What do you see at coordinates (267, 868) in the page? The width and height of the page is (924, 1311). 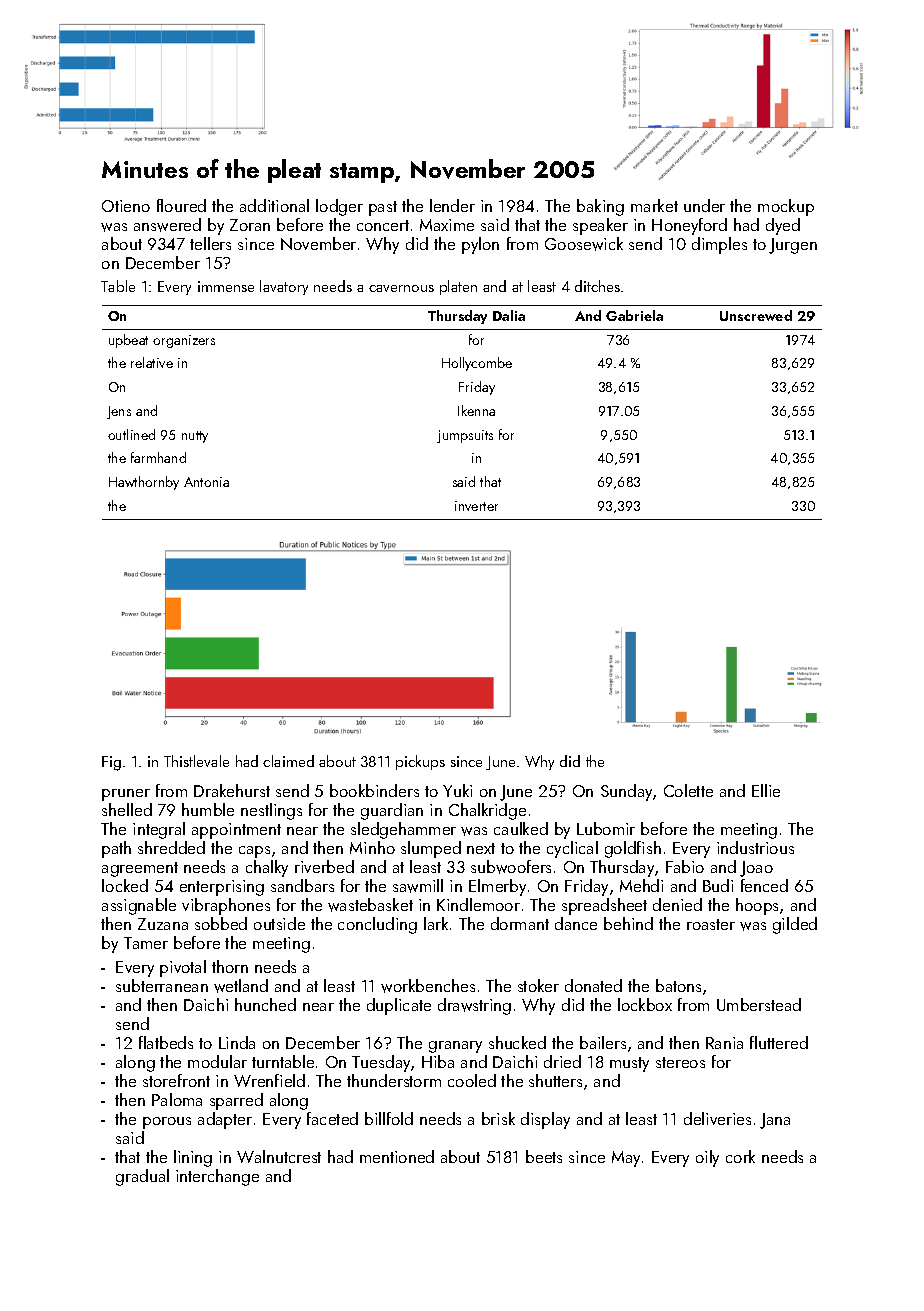 I see `chalky` at bounding box center [267, 868].
